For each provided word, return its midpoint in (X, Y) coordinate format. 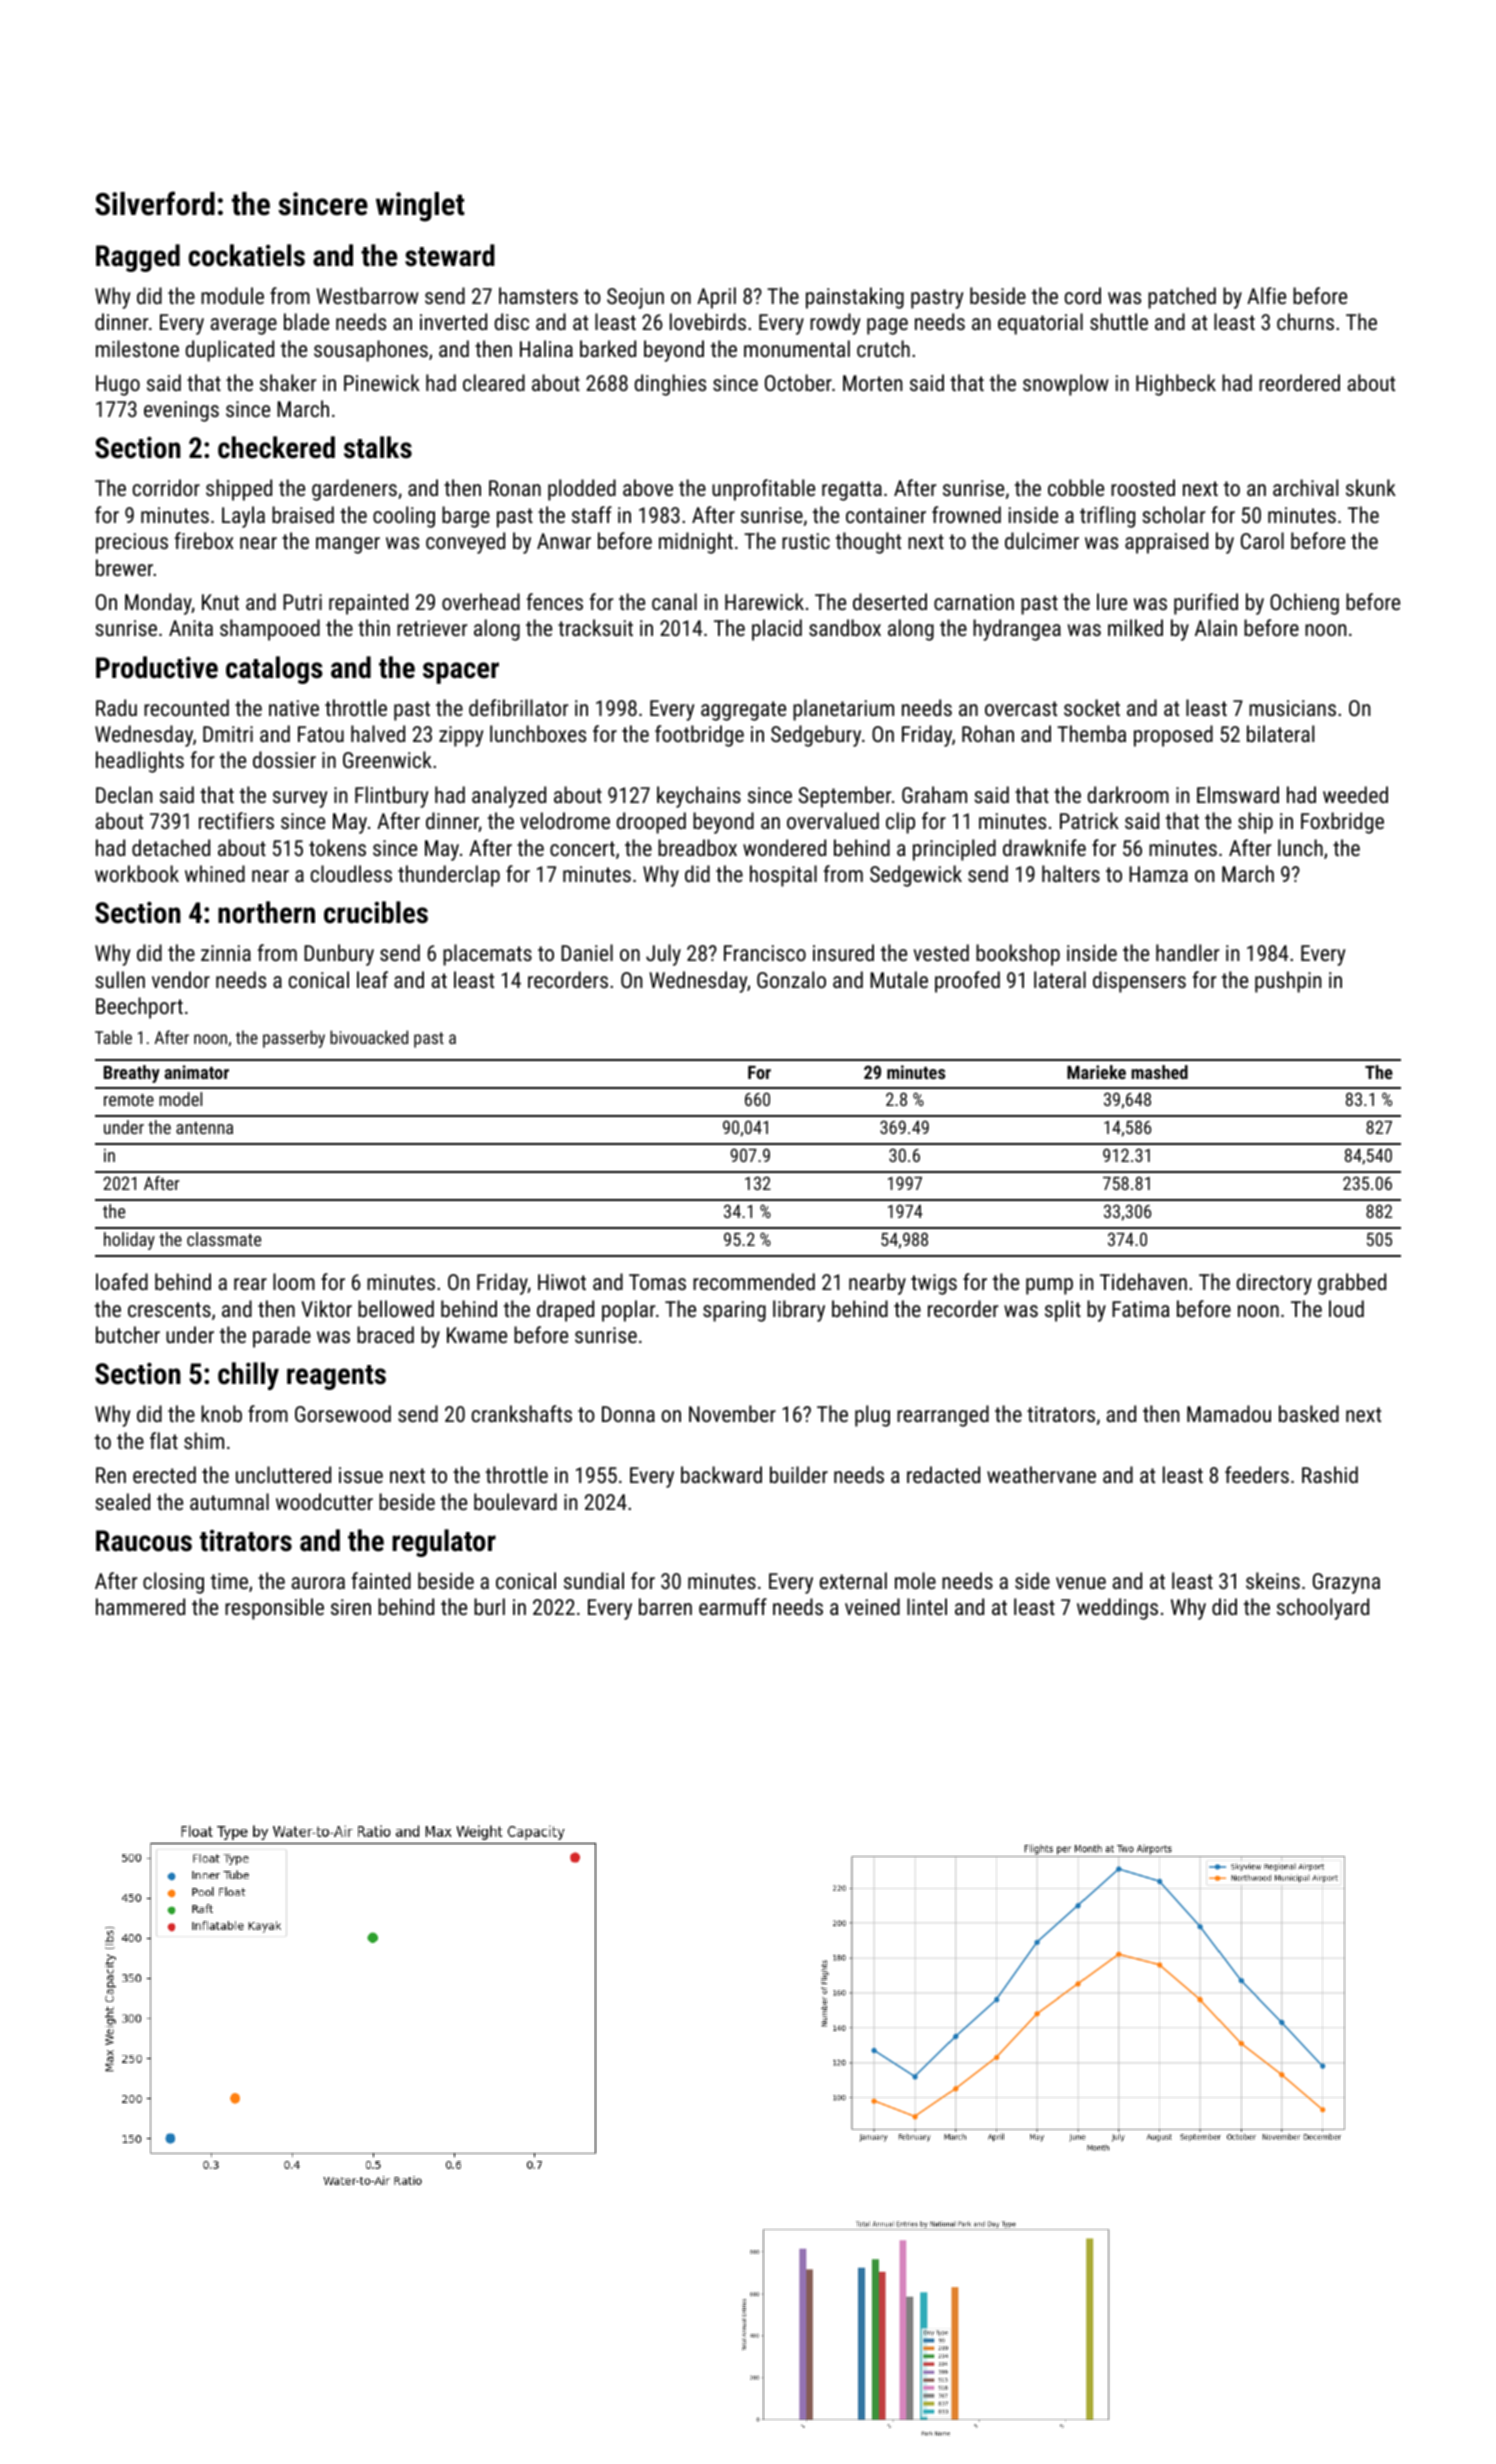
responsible (274, 1609)
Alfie (1266, 295)
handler (1187, 952)
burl (489, 1606)
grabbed (1352, 1284)
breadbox (697, 847)
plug (872, 1416)
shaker (288, 382)
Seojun (635, 298)
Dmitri (228, 734)
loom (294, 1281)
